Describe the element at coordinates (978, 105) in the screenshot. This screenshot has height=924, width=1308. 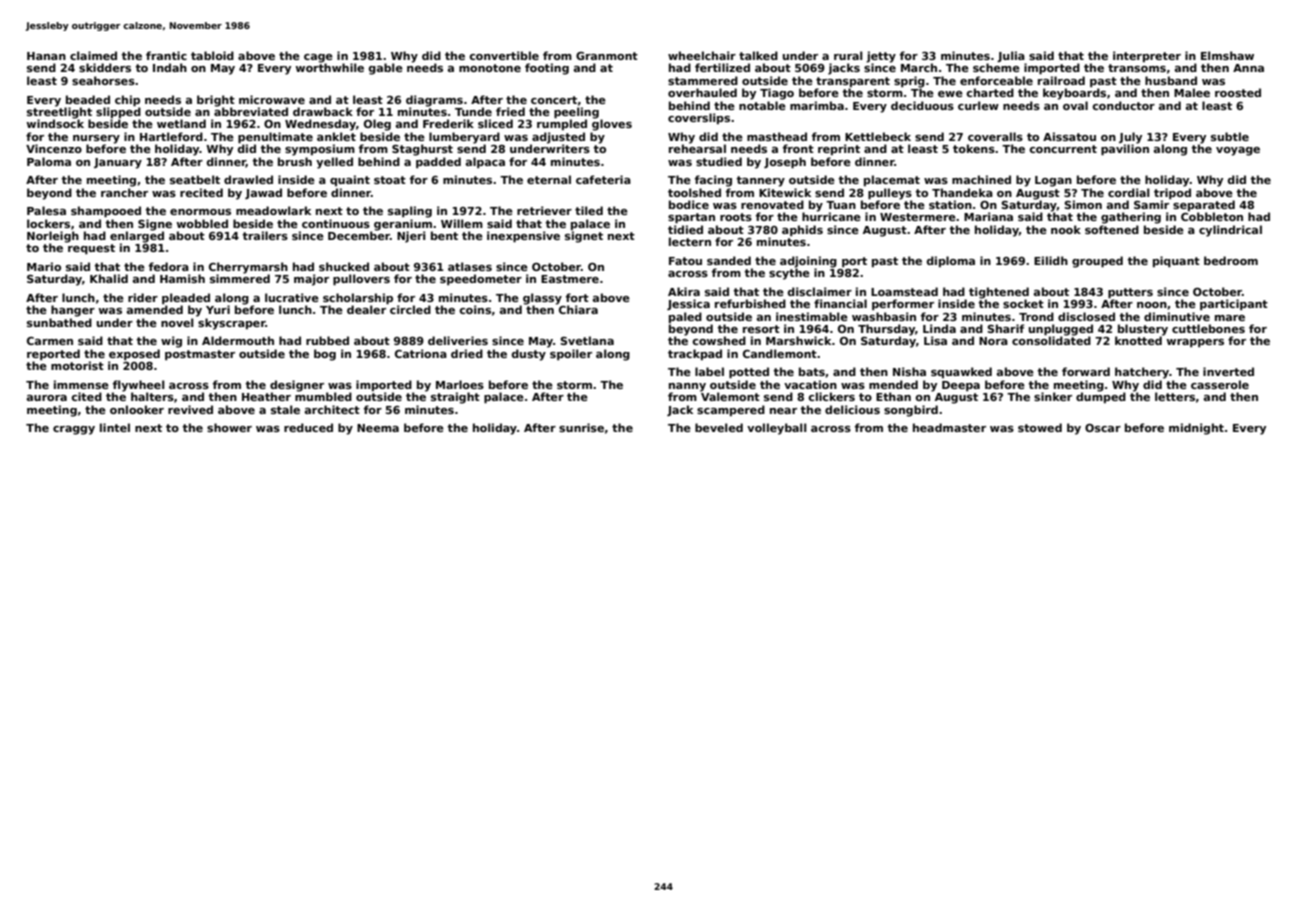
I see `curlew` at that location.
